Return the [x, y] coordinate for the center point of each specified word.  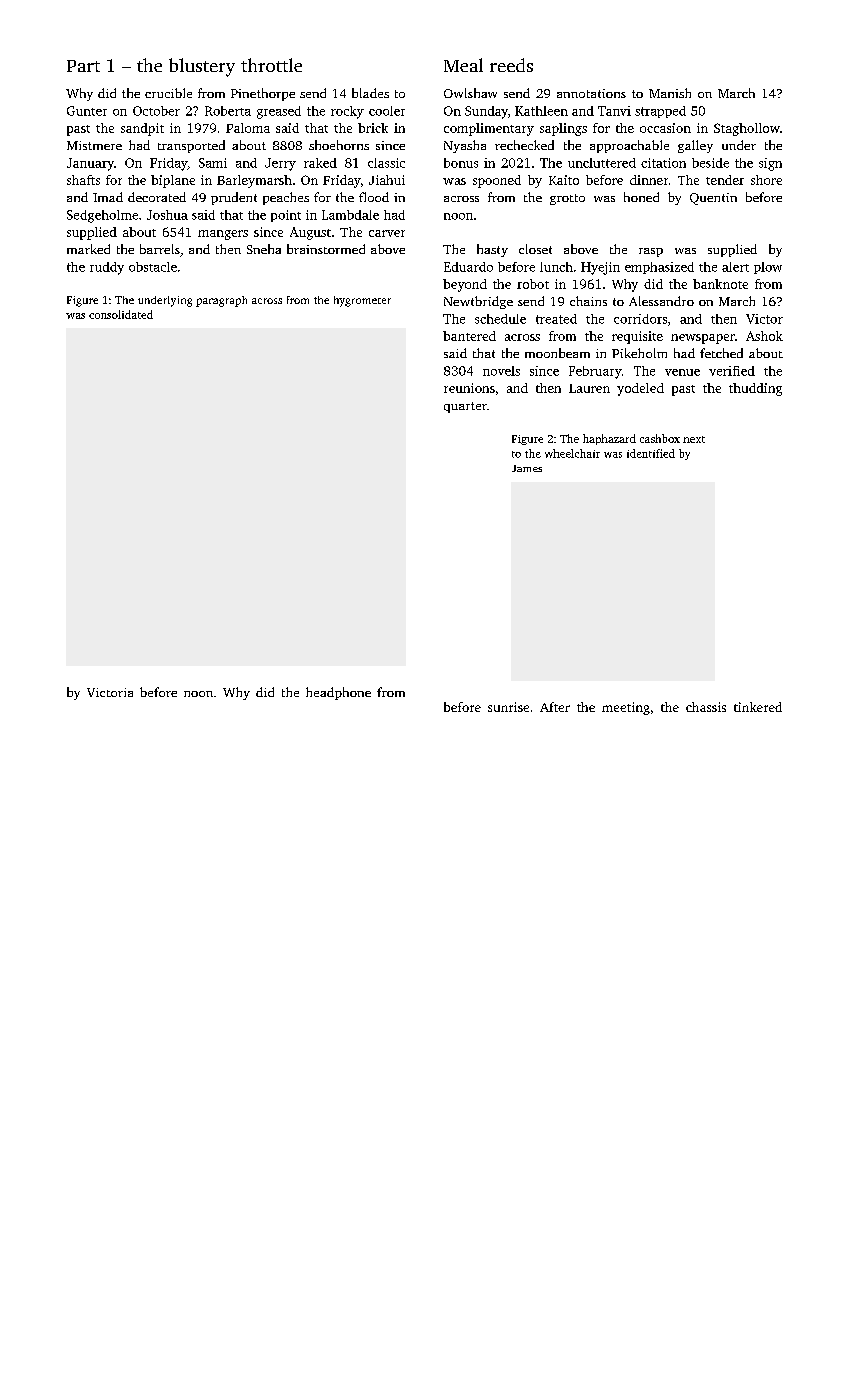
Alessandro [661, 301]
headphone [338, 693]
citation [663, 163]
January [90, 164]
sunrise [508, 707]
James [527, 468]
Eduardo [468, 267]
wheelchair [572, 453]
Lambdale [350, 215]
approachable [629, 146]
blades [370, 93]
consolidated [121, 314]
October [156, 111]
